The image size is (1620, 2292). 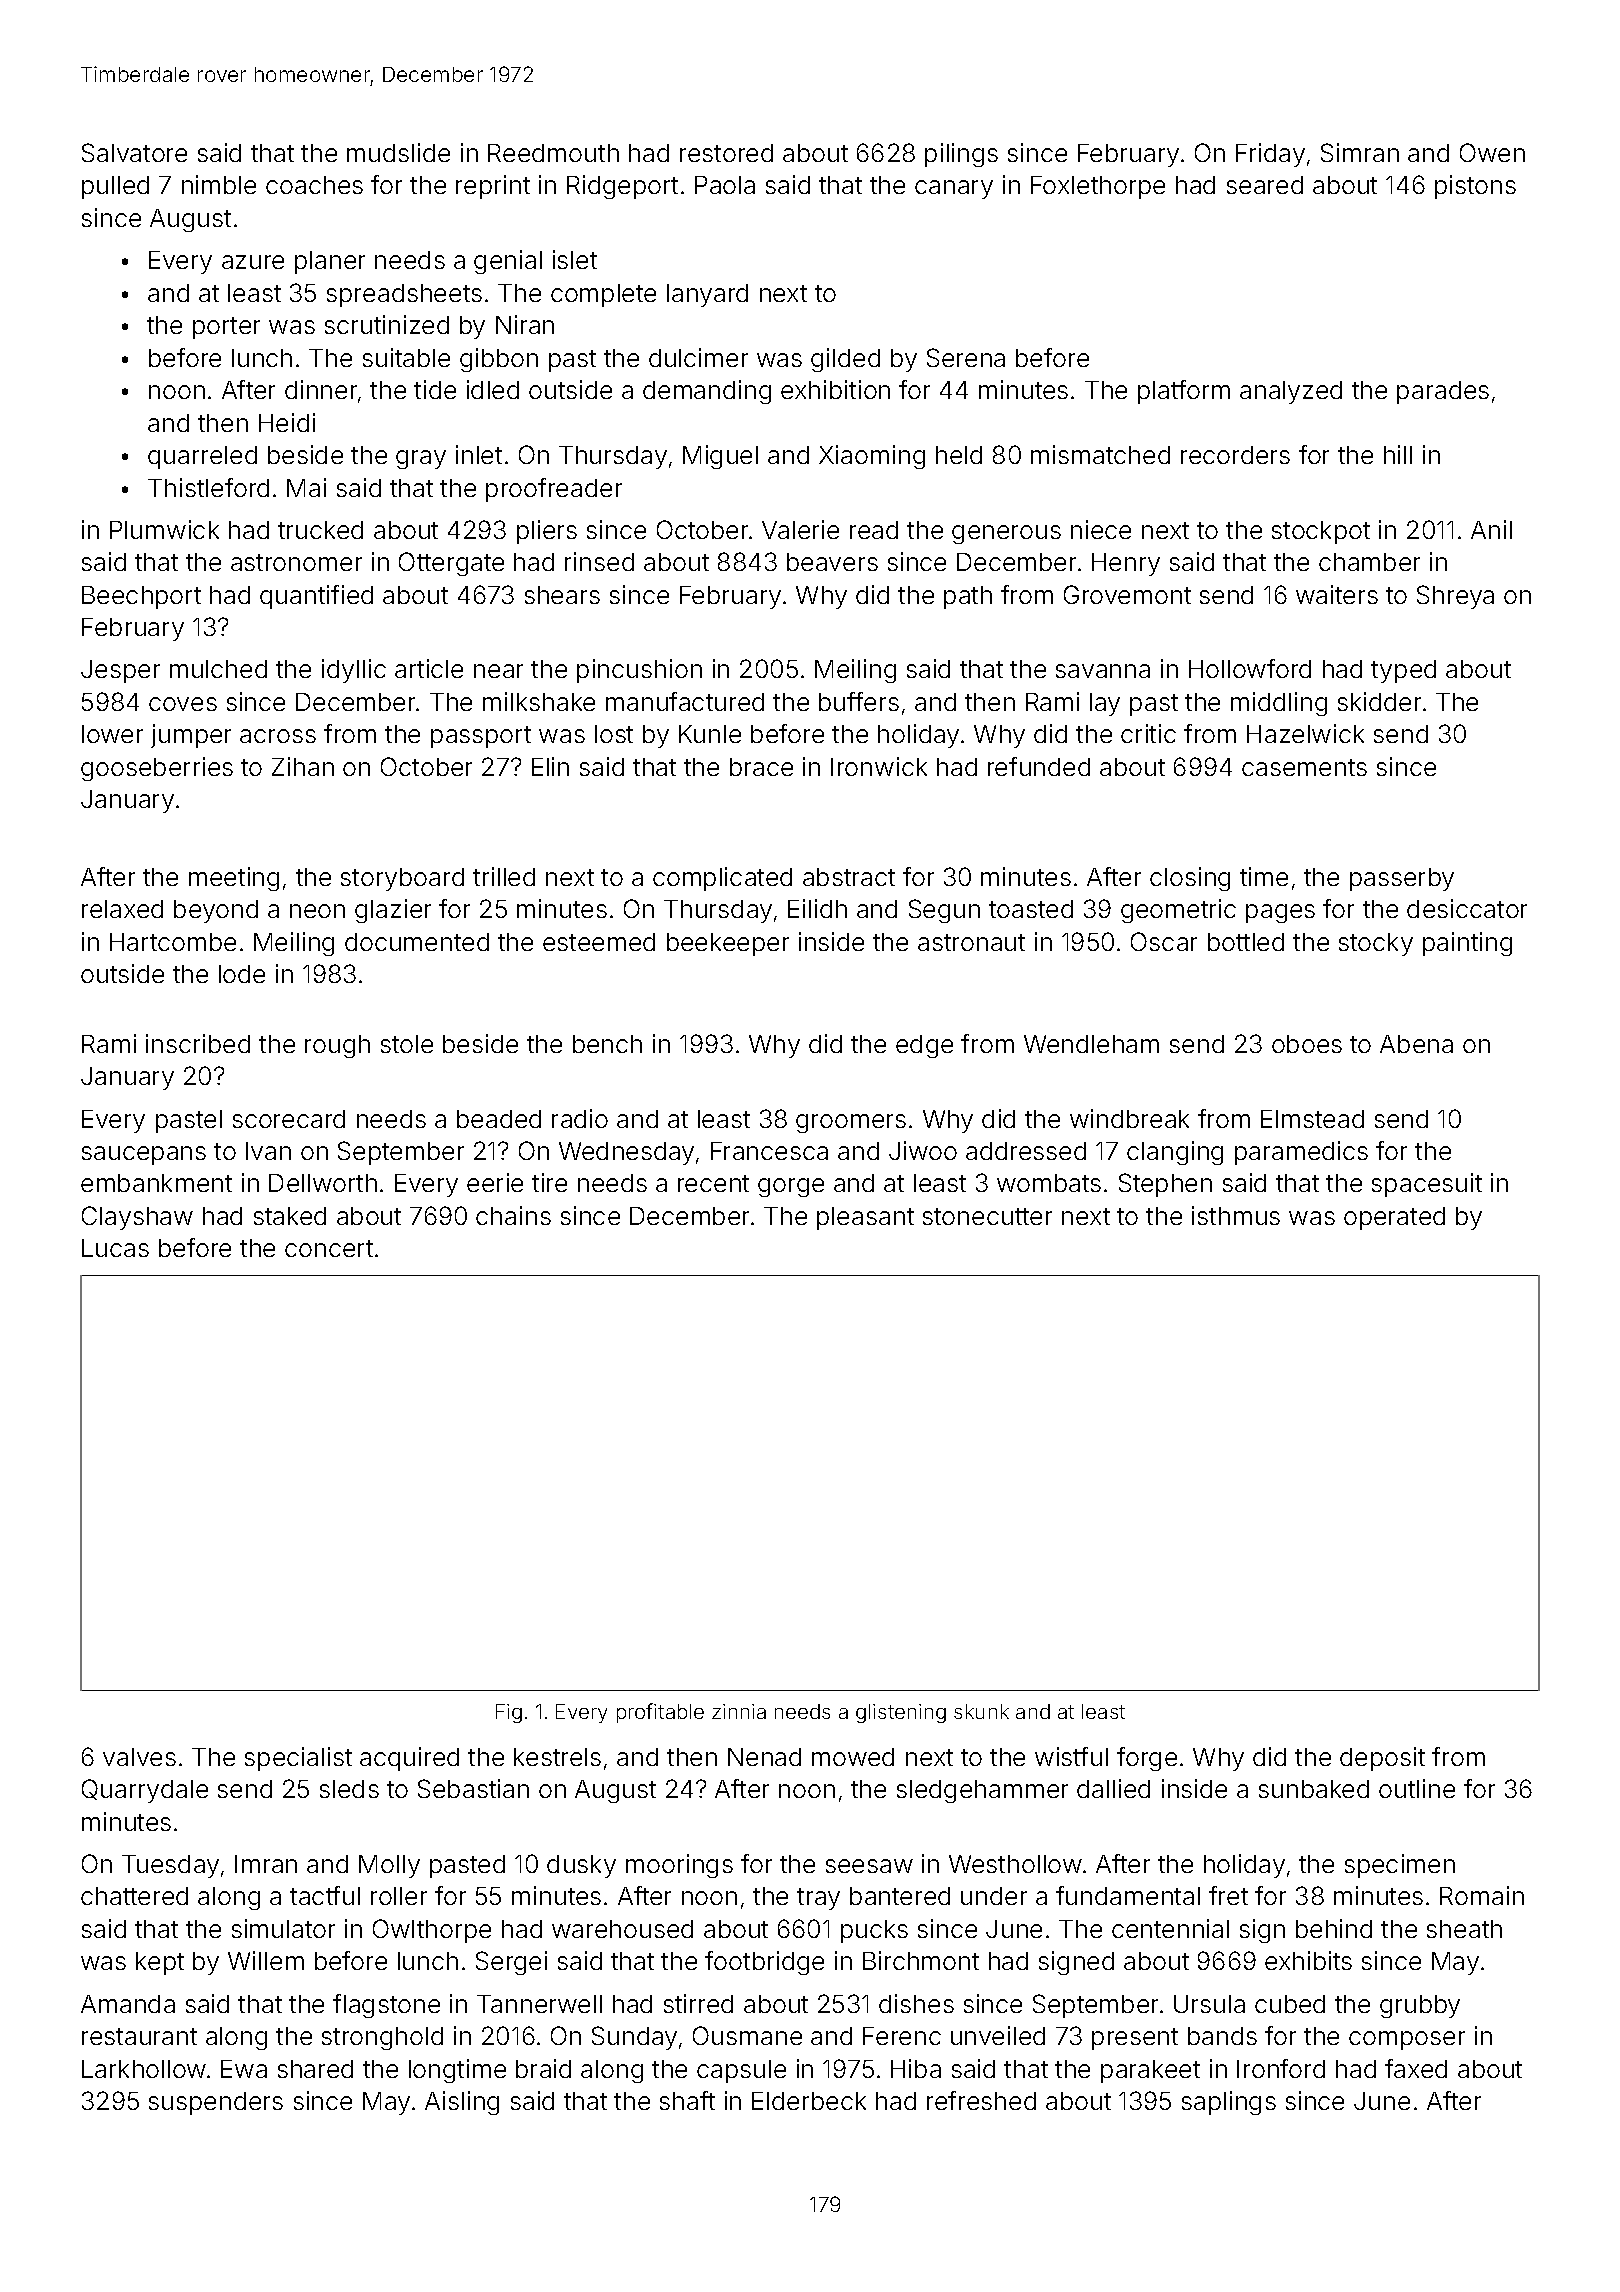 I want to click on Heidi, so click(x=287, y=422).
